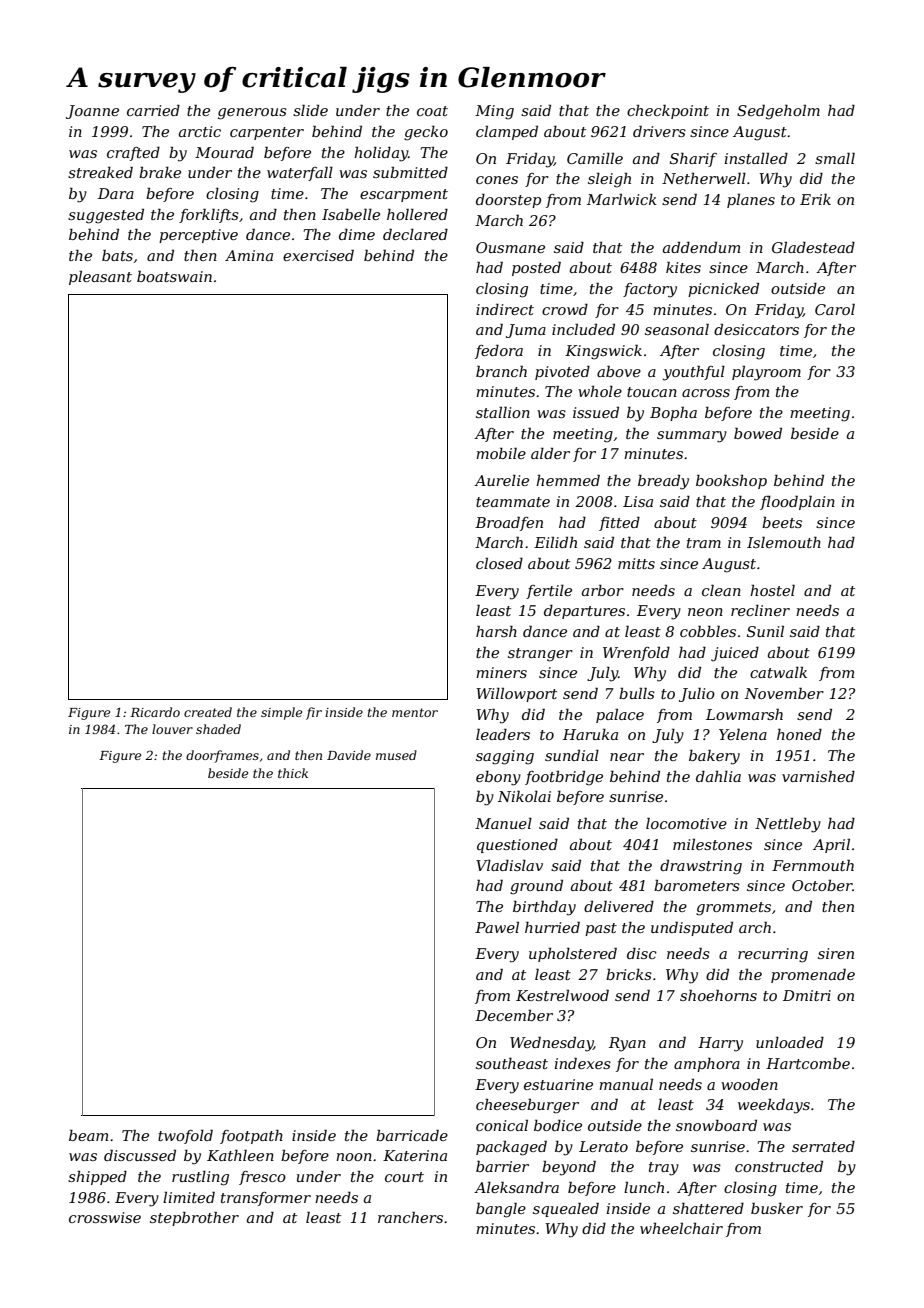  I want to click on checkpoint, so click(668, 111).
